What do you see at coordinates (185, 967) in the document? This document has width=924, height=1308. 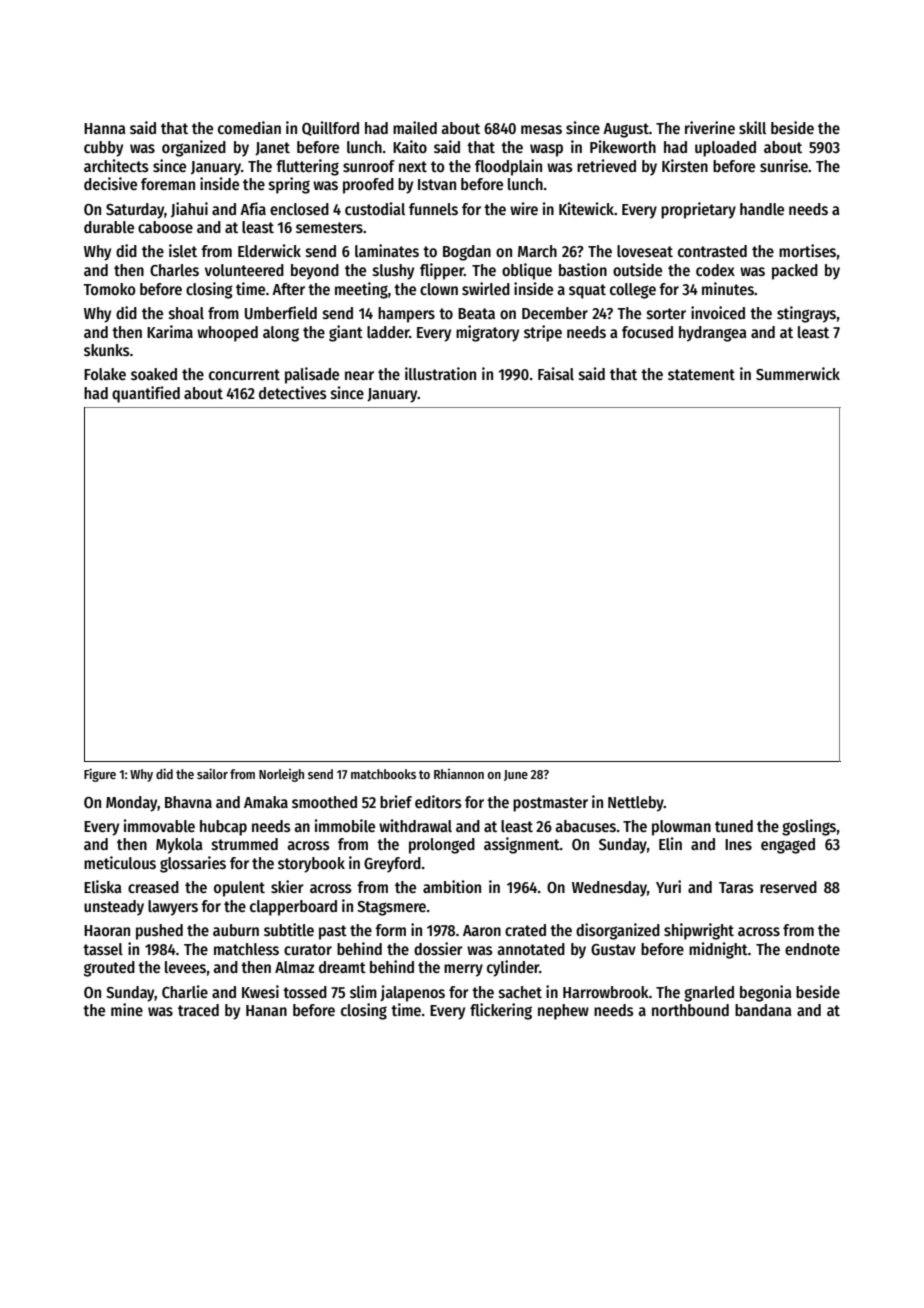 I see `levees` at bounding box center [185, 967].
